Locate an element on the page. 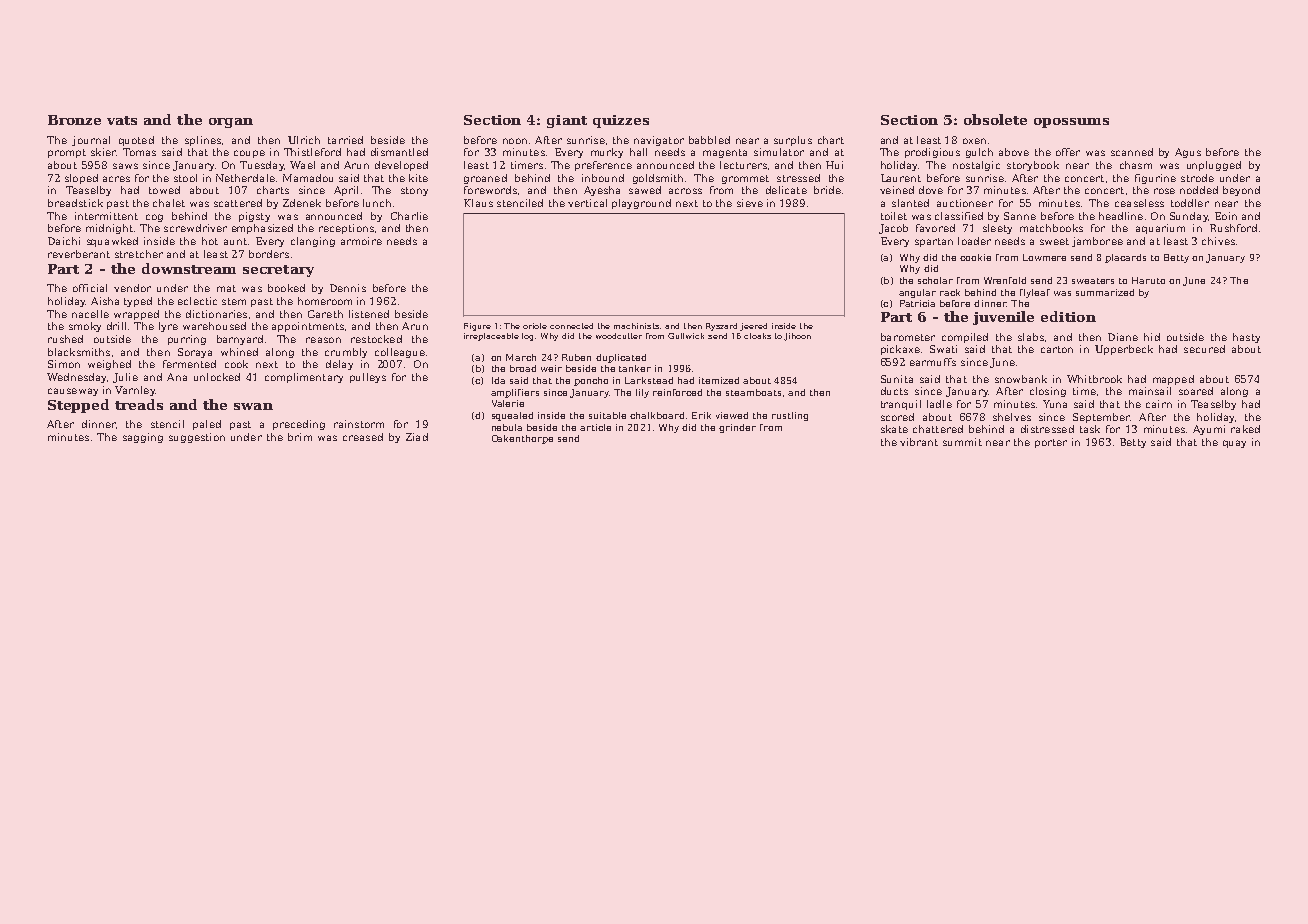 The image size is (1308, 924). hasty is located at coordinates (1246, 338).
